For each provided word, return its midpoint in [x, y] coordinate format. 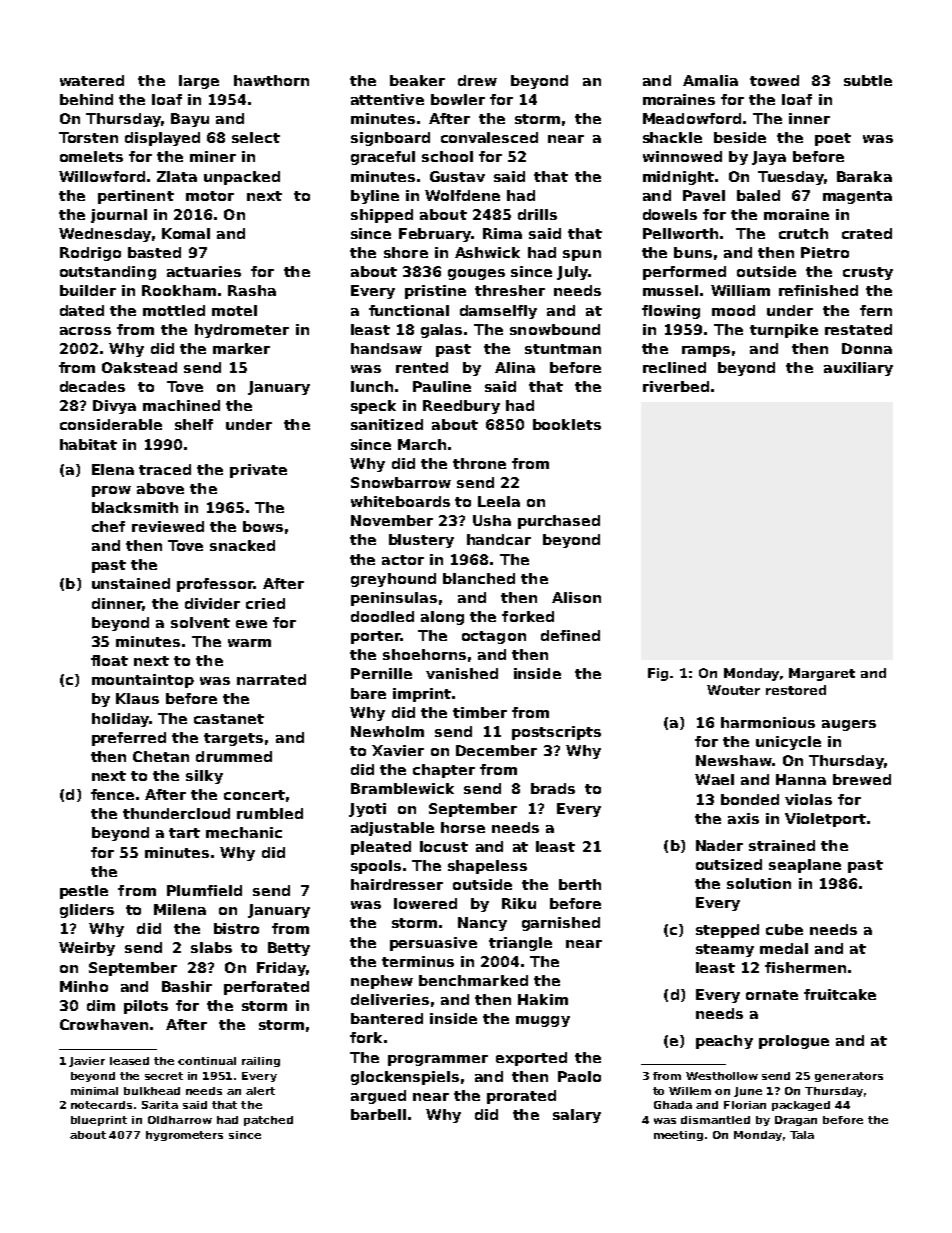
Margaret [822, 674]
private [258, 471]
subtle [868, 80]
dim [101, 1005]
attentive [387, 99]
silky [204, 777]
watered [92, 80]
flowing [671, 312]
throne [479, 463]
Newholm [387, 731]
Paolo [579, 1076]
